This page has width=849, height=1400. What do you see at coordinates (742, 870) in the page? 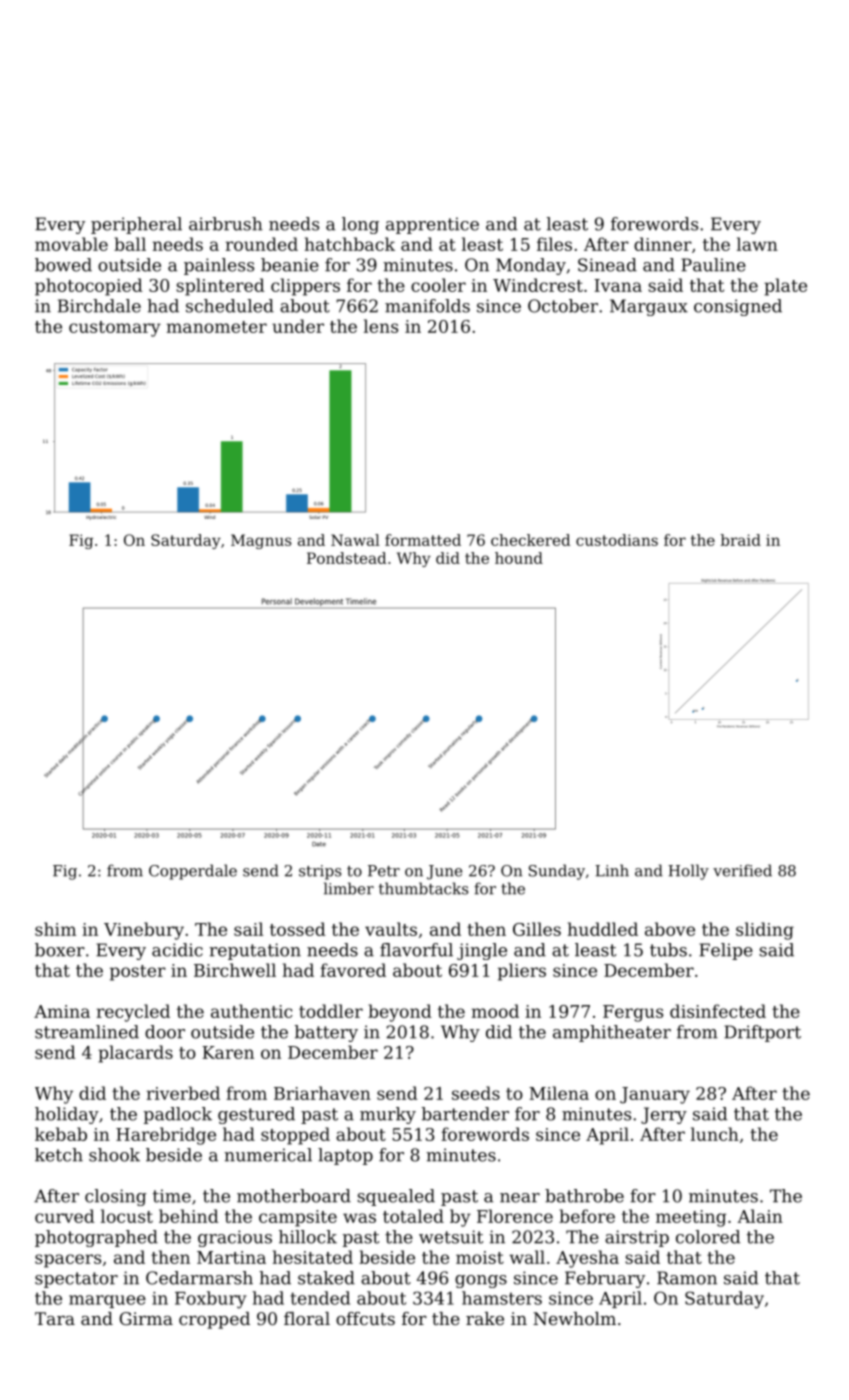
I see `verified` at bounding box center [742, 870].
